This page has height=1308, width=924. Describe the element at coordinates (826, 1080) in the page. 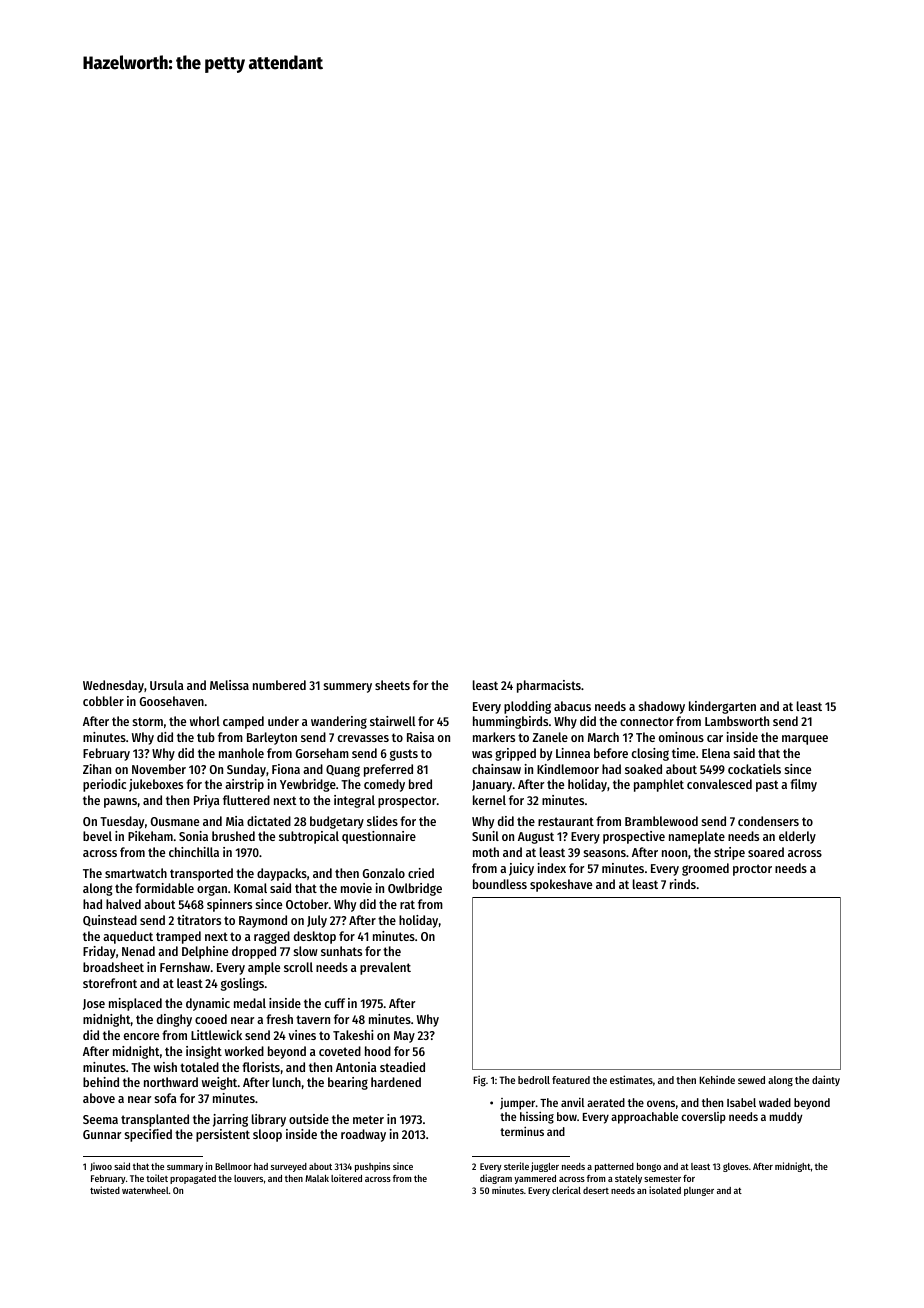

I see `dainty` at that location.
